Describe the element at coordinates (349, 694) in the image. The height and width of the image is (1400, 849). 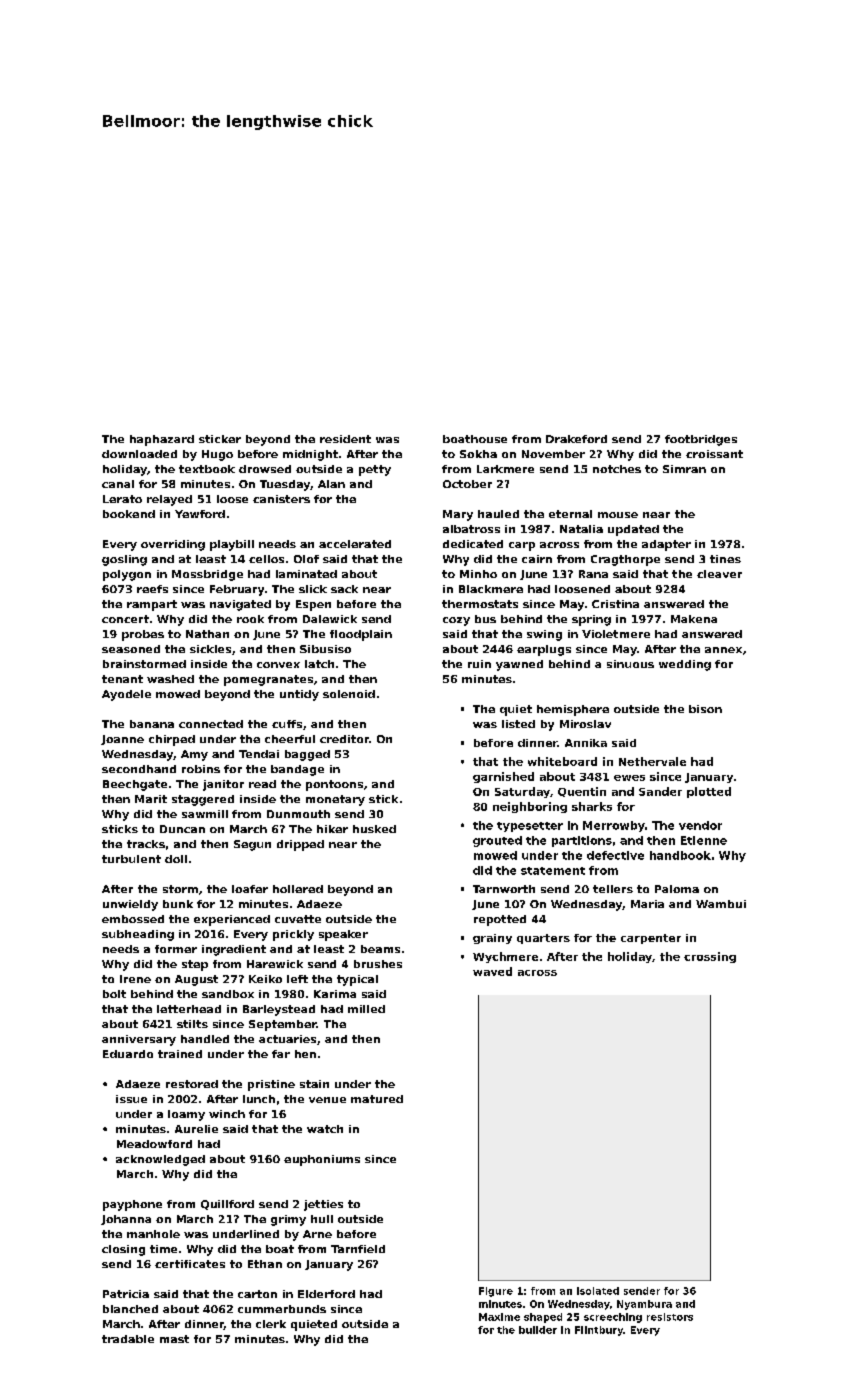
I see `solenoid` at that location.
